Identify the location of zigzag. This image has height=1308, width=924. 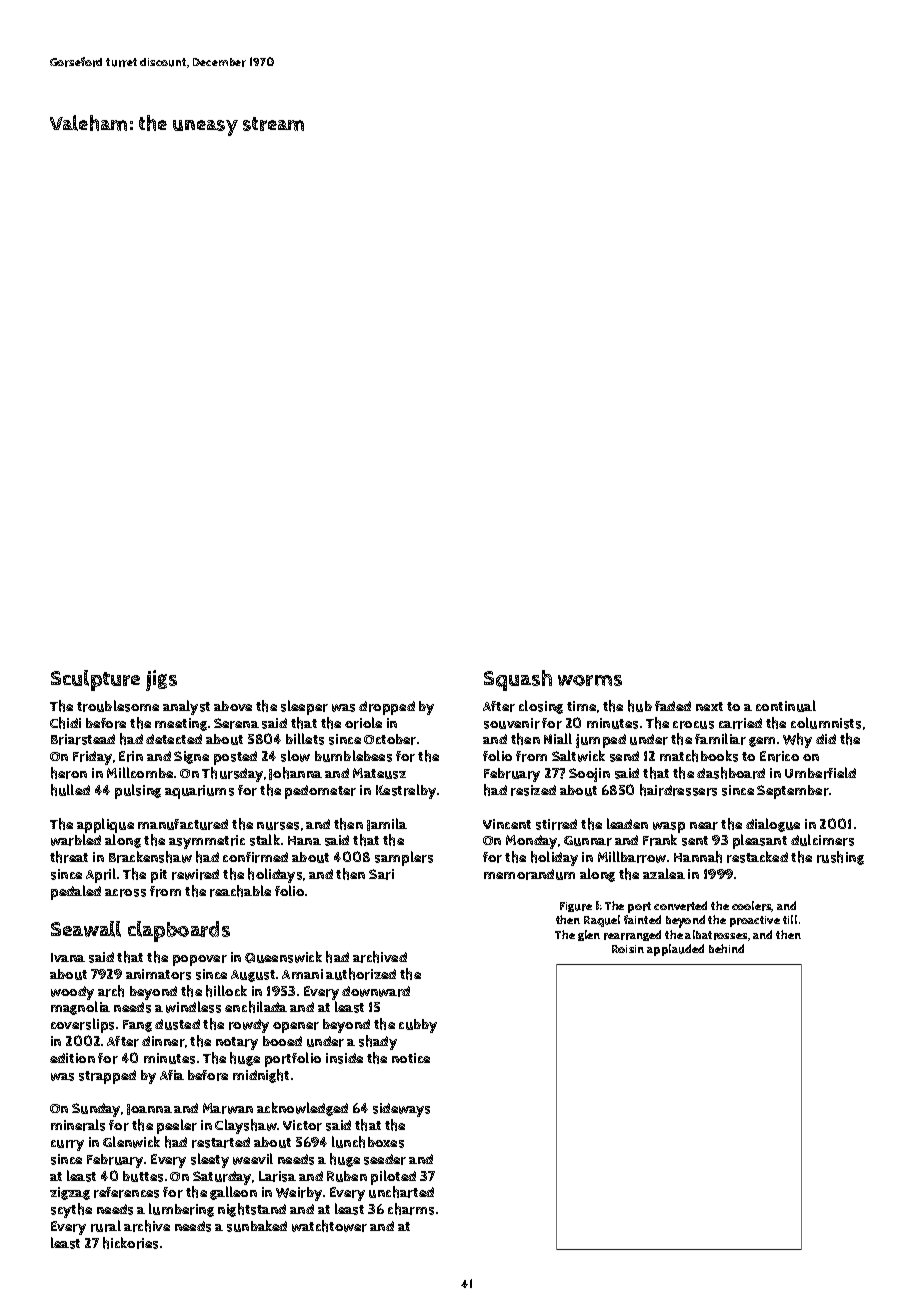
(70, 1193).
